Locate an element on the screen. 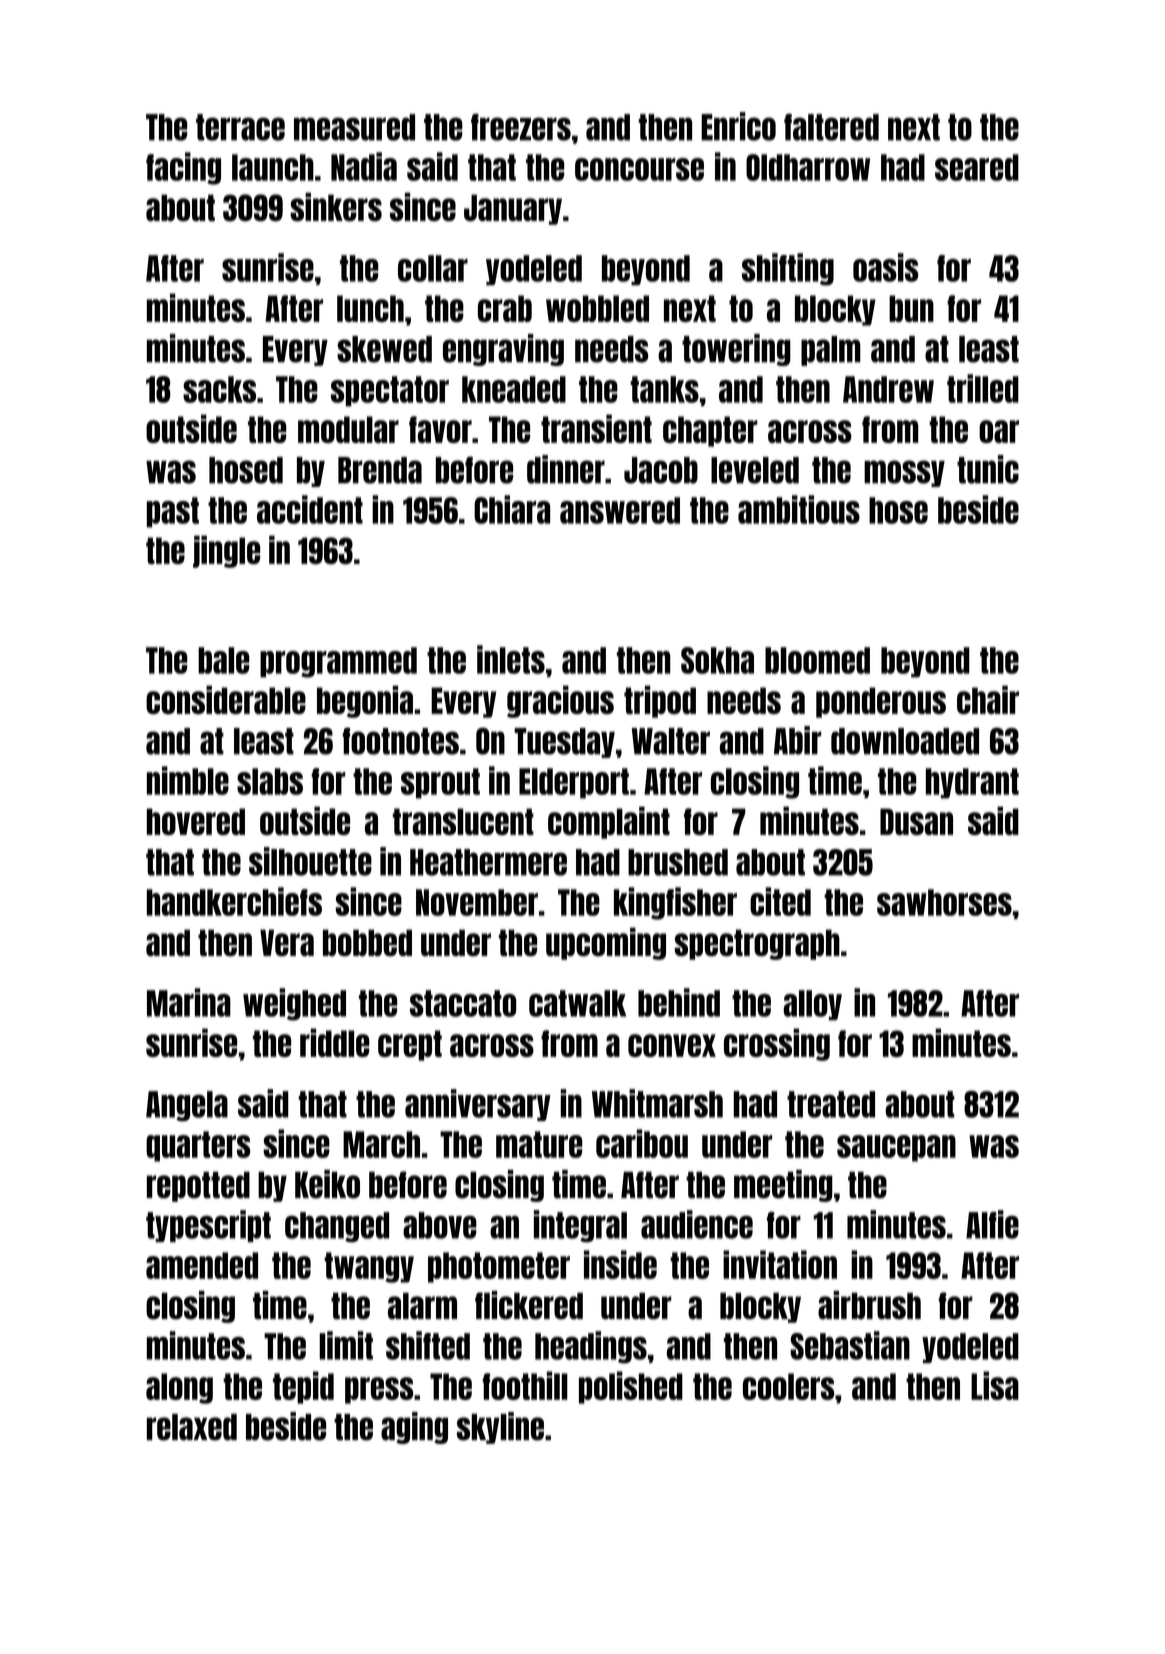  cited is located at coordinates (780, 901).
